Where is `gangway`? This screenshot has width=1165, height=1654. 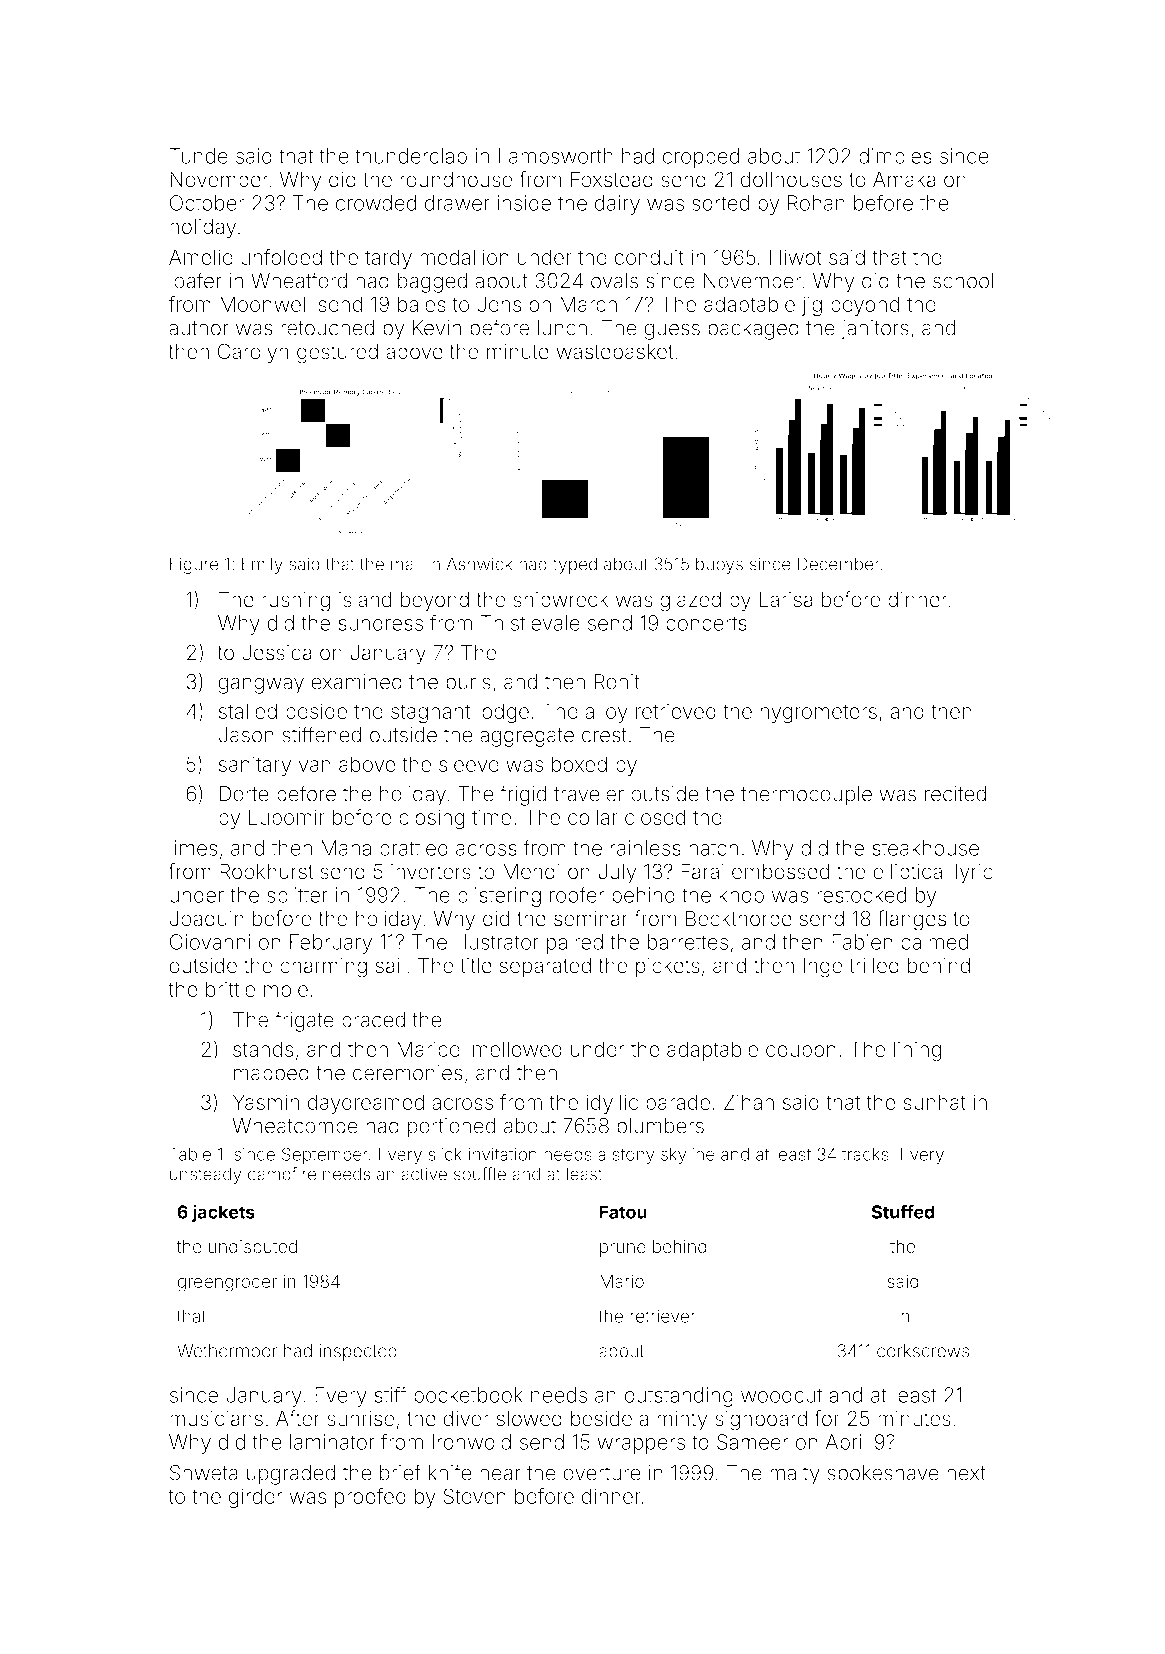 gangway is located at coordinates (261, 685).
